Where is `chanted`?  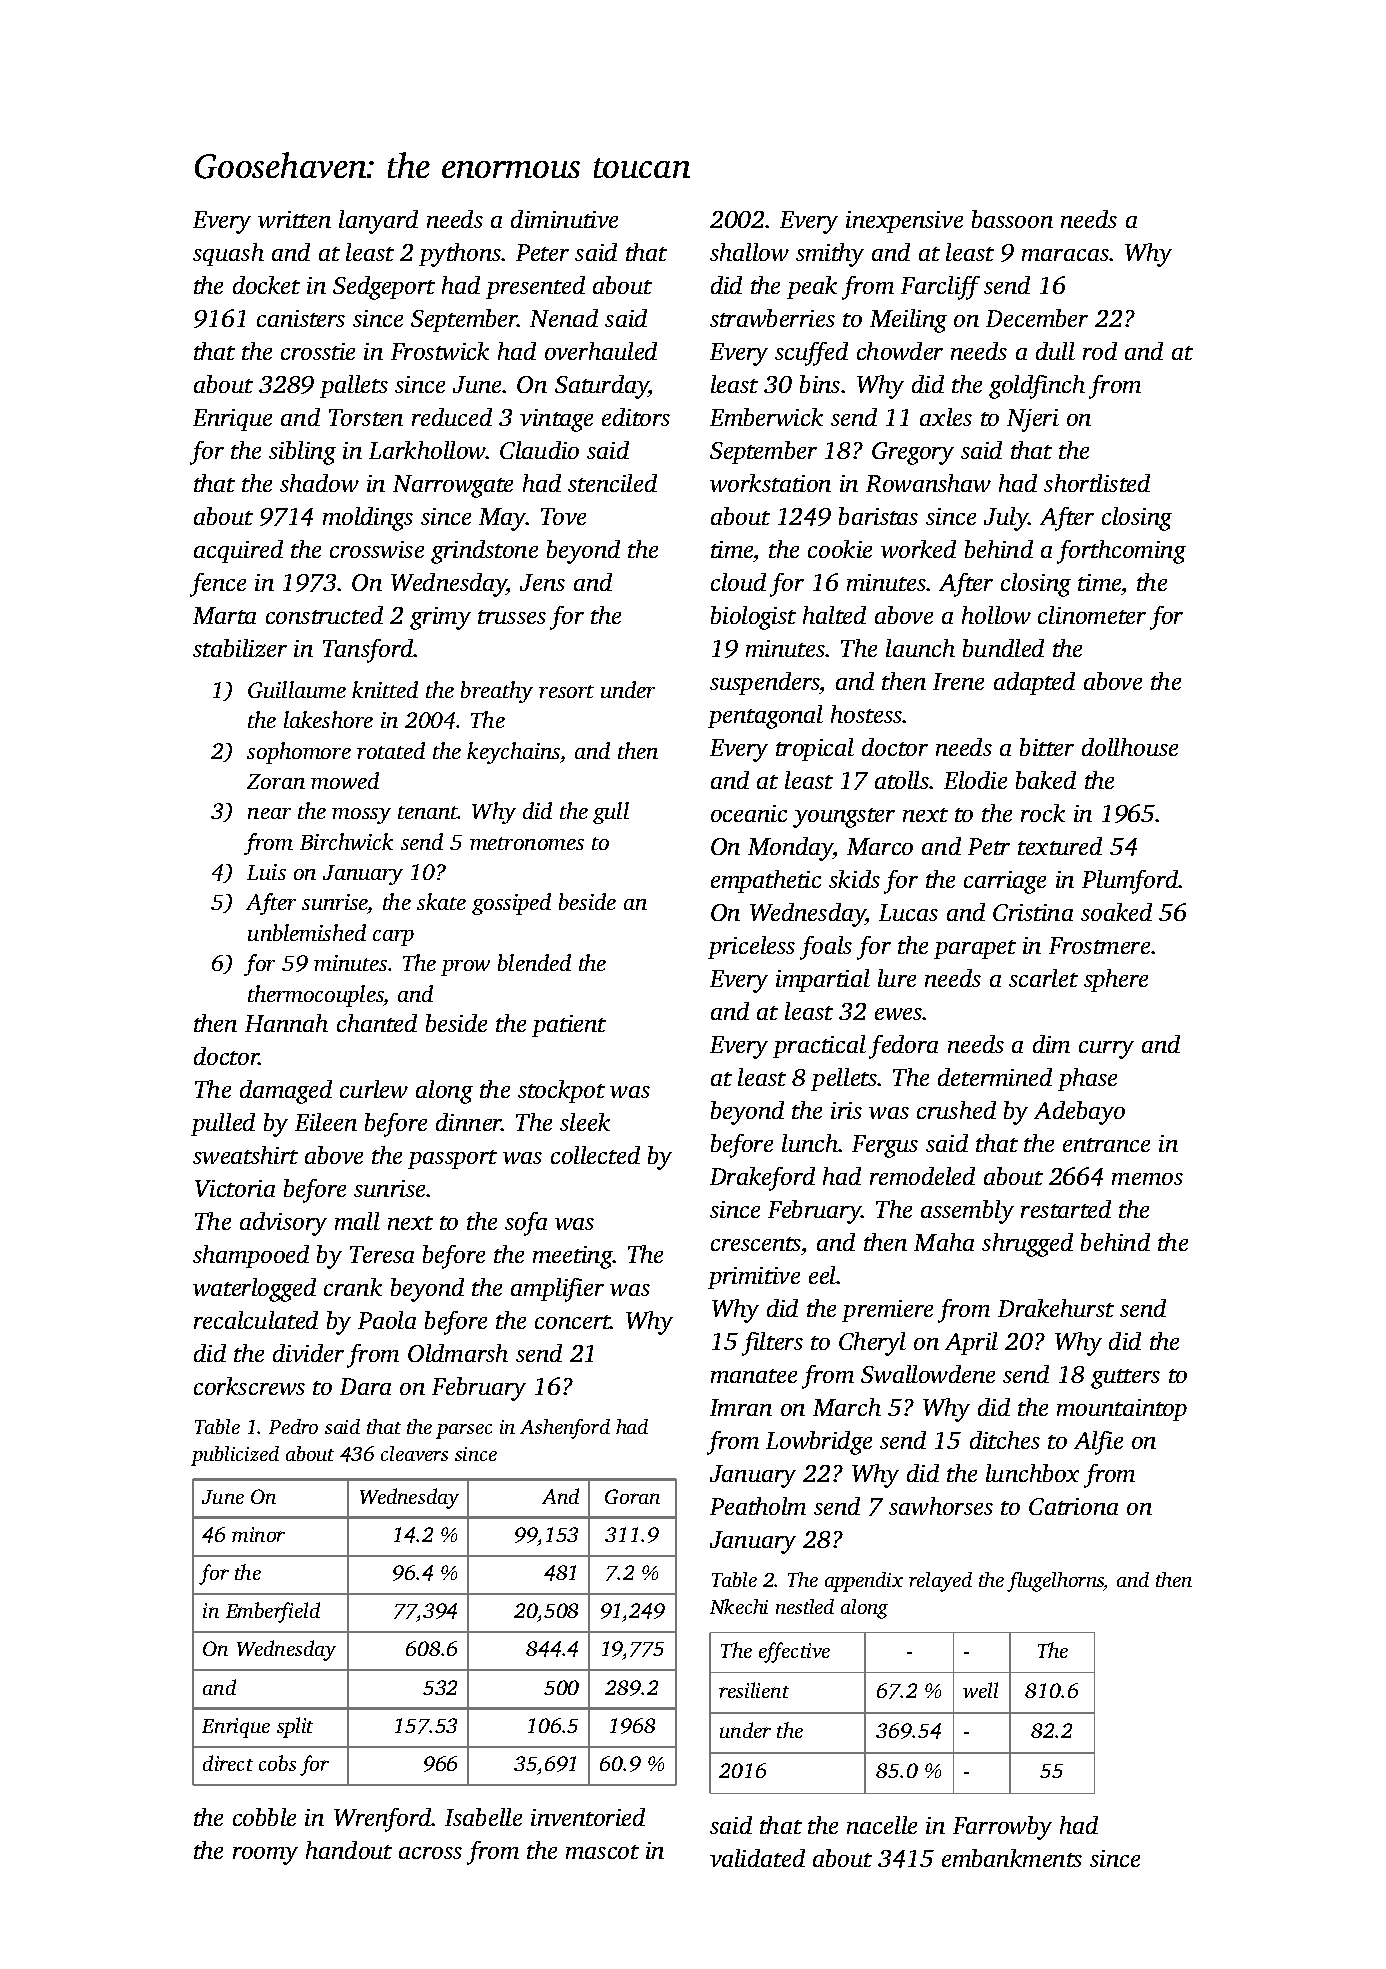 chanted is located at coordinates (377, 1023).
